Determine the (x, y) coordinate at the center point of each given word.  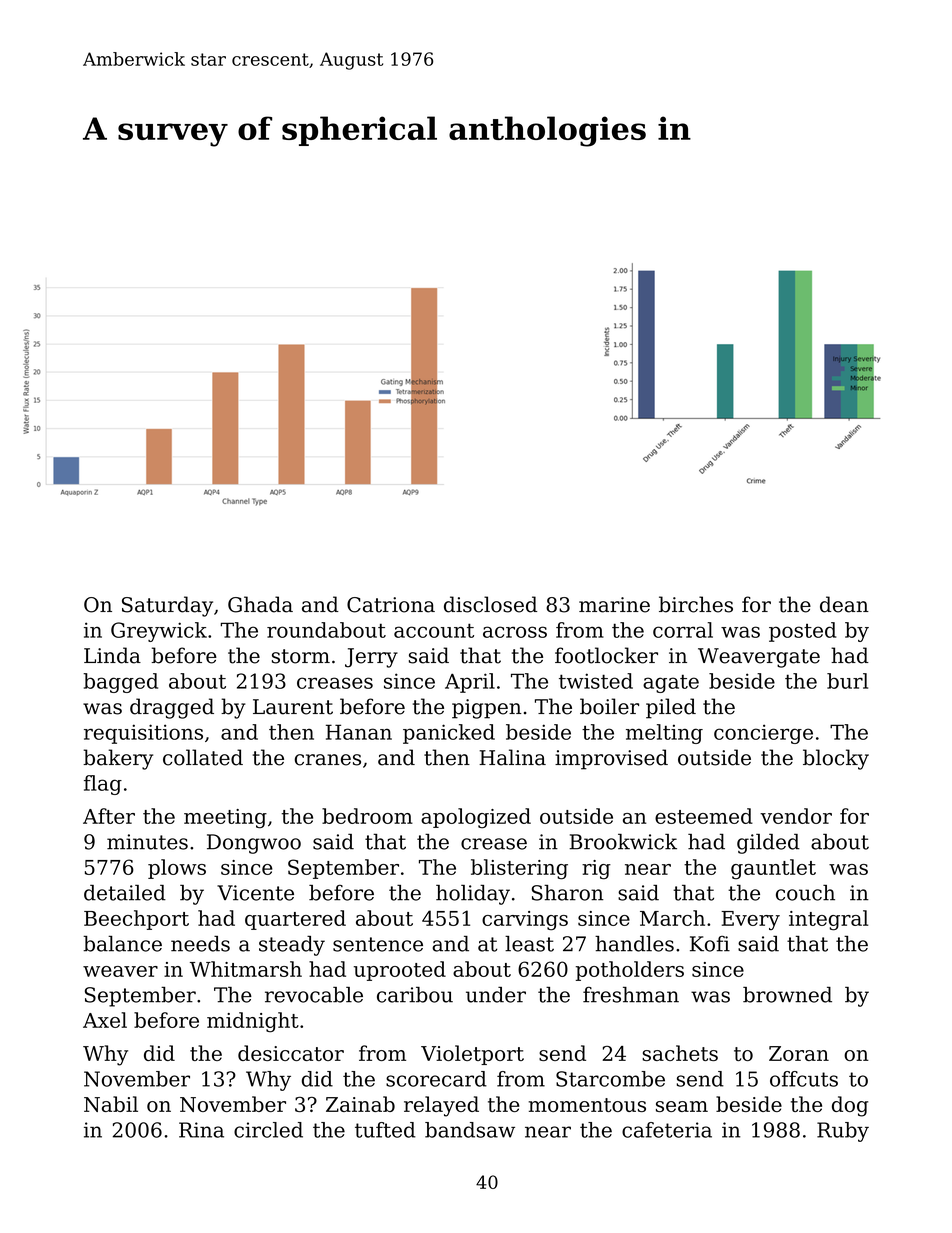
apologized (476, 818)
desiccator (291, 1053)
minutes (147, 842)
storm (301, 656)
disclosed (490, 604)
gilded (768, 844)
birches (696, 604)
